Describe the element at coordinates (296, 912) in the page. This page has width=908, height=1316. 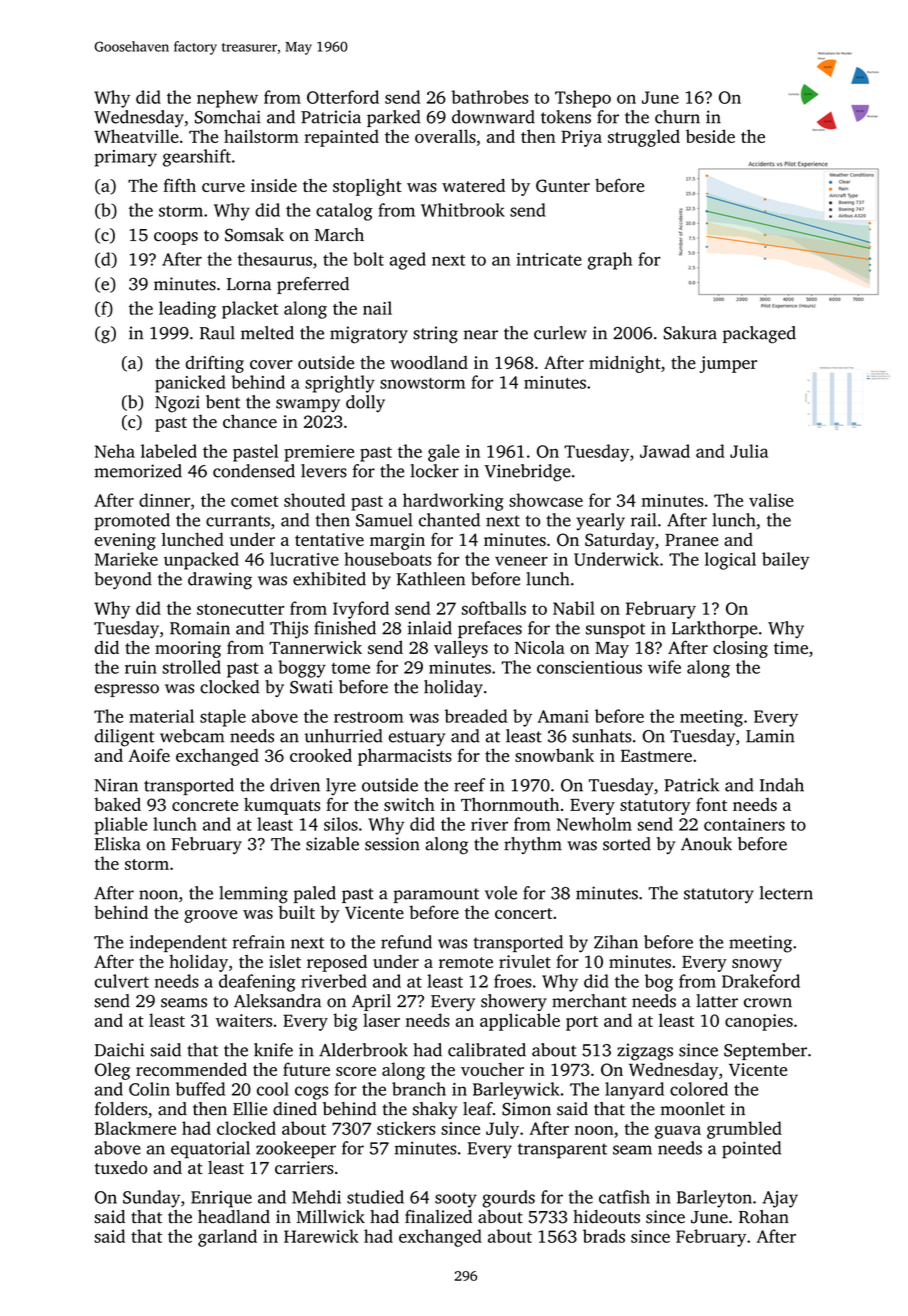
I see `built` at that location.
